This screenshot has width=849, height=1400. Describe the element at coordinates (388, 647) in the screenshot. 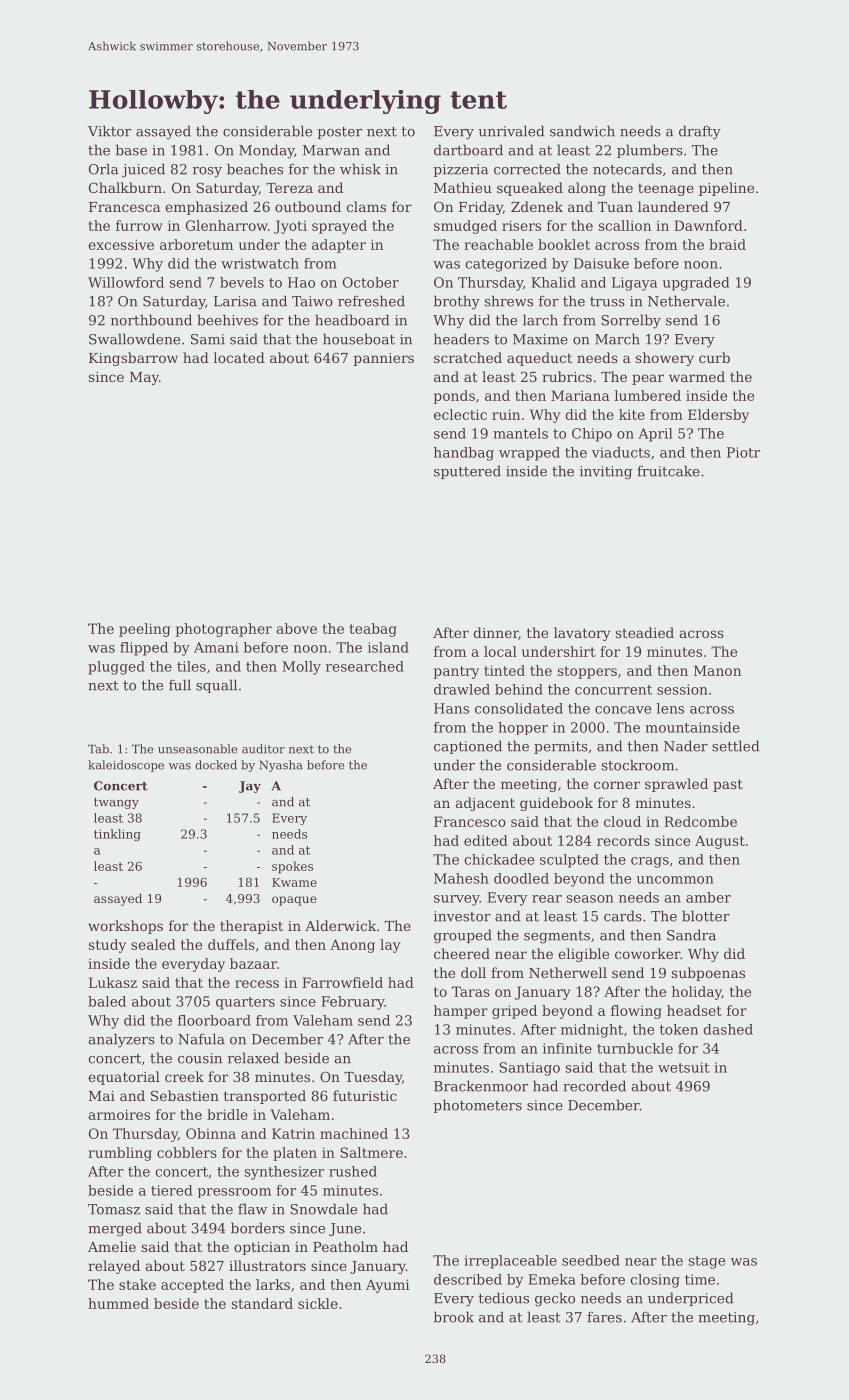

I see `island` at that location.
